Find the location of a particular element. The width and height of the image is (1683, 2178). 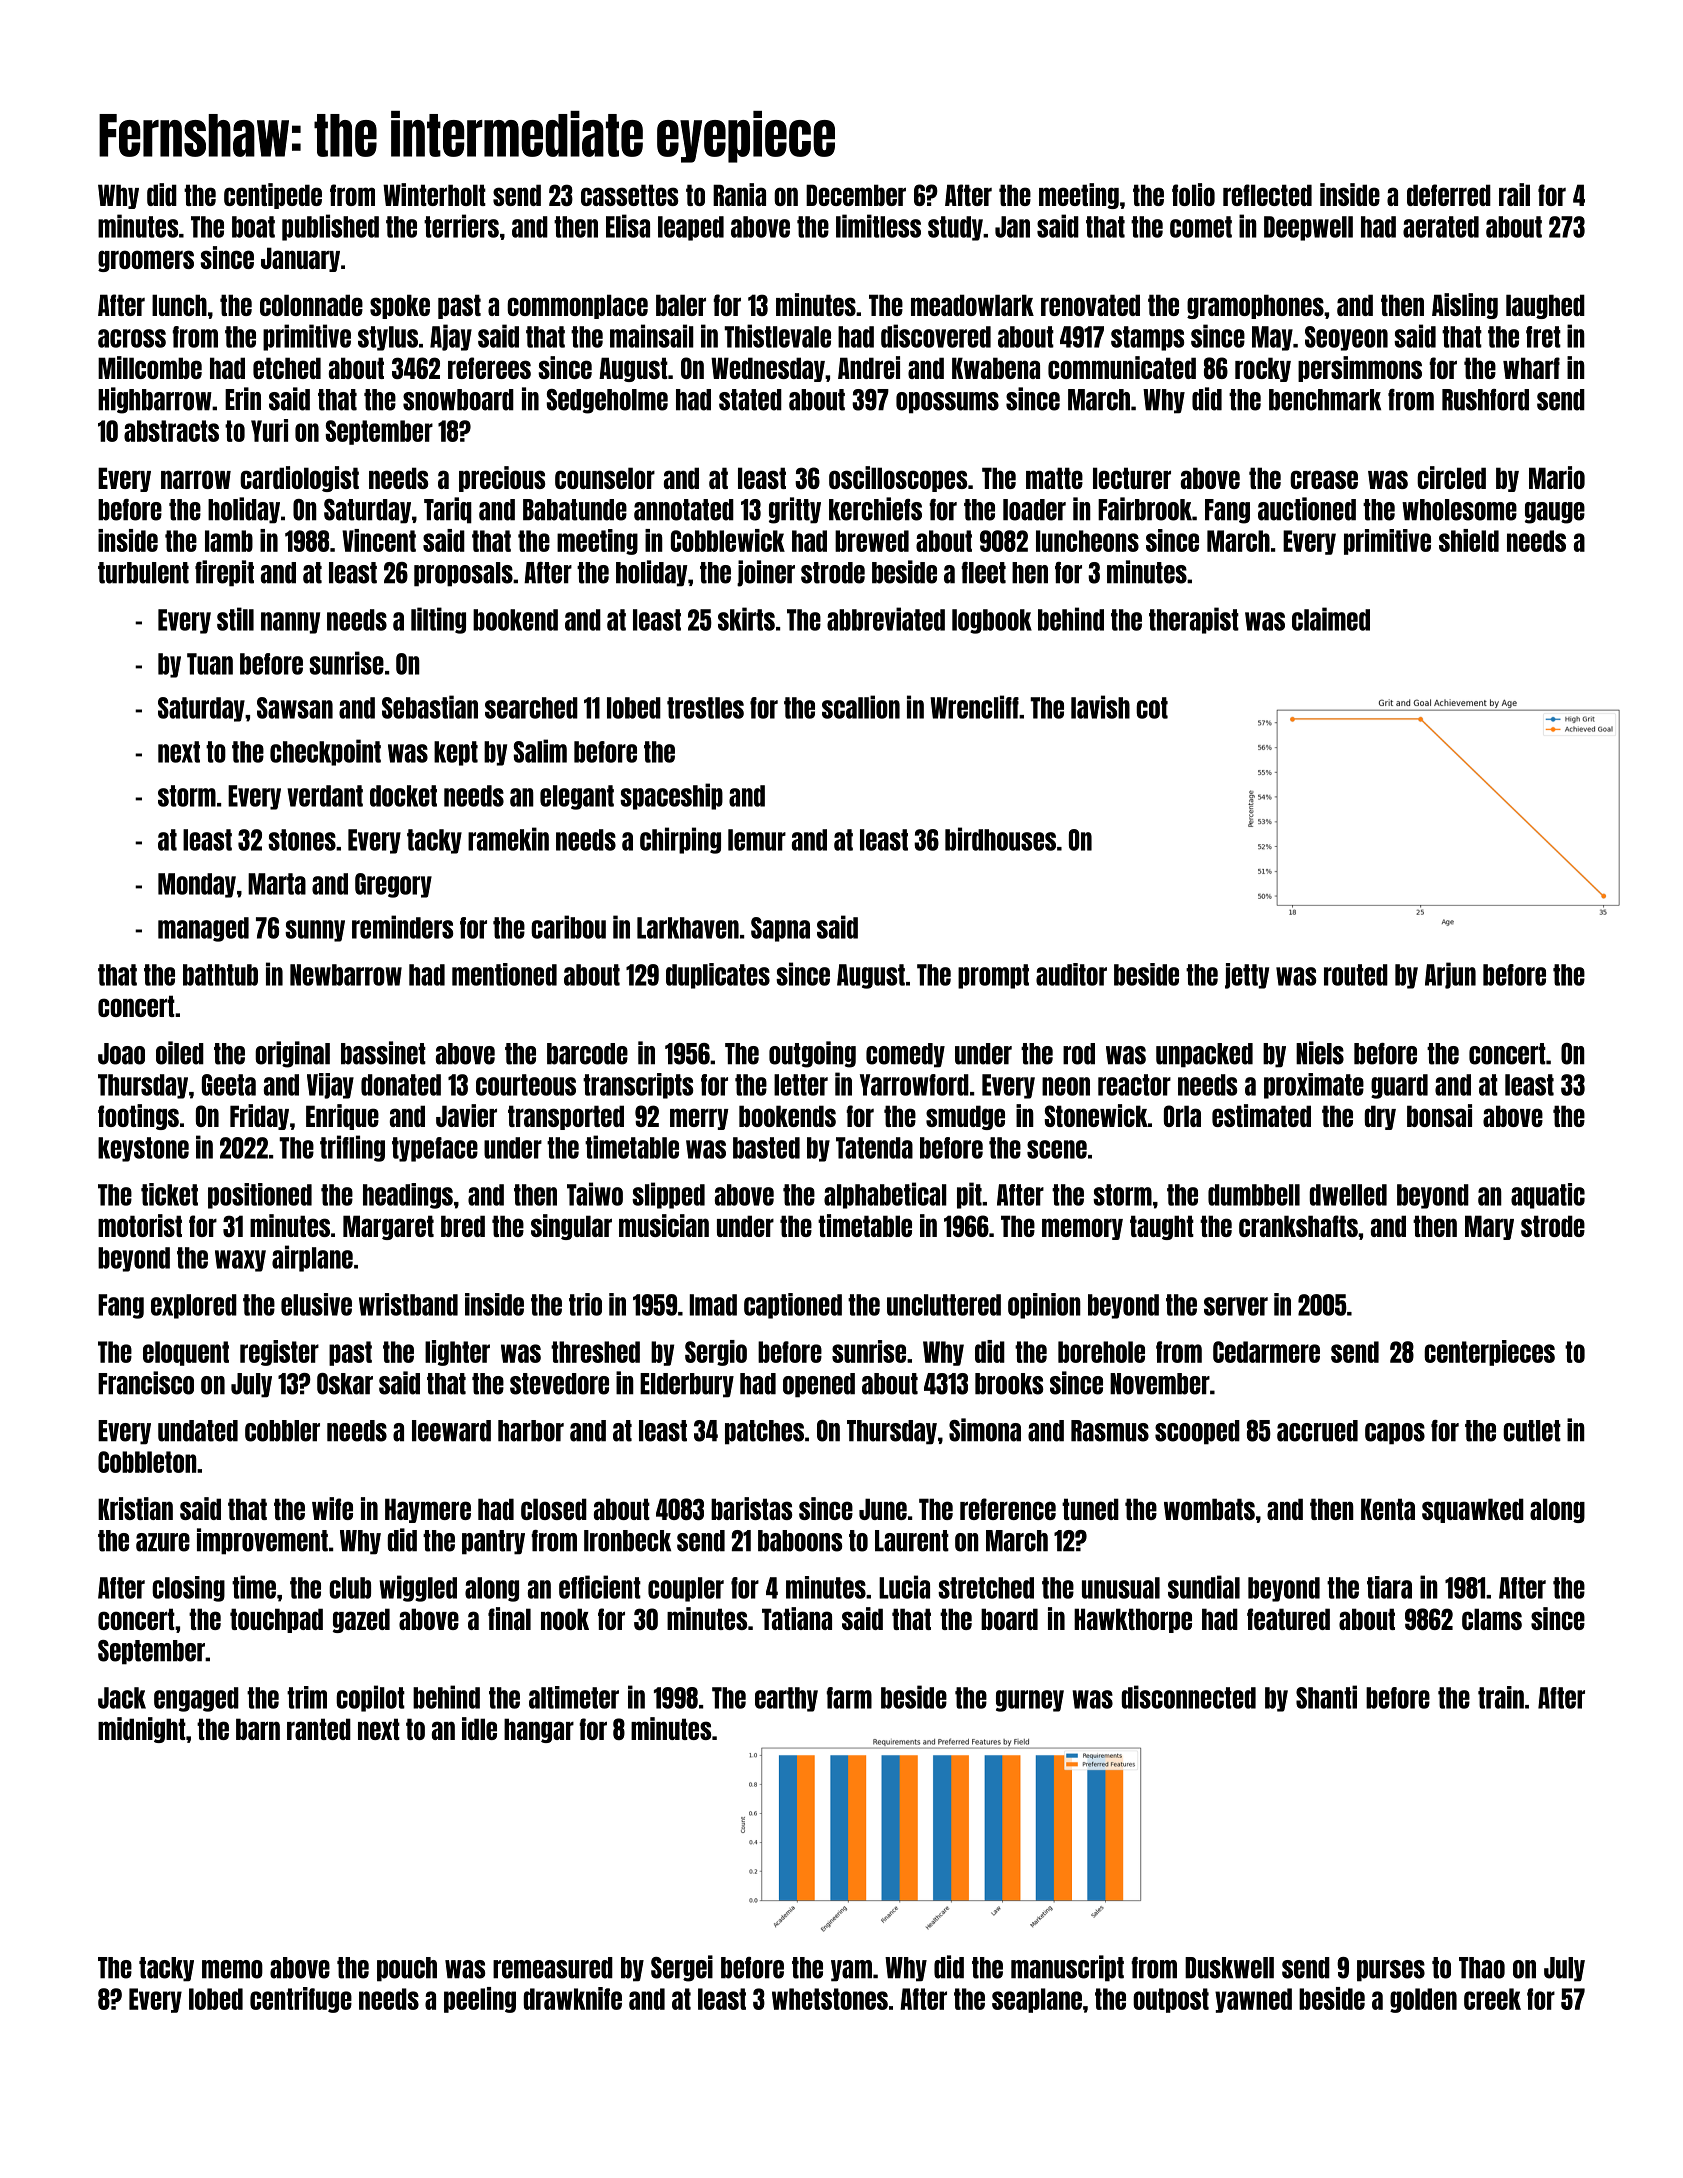

Rania is located at coordinates (739, 194).
